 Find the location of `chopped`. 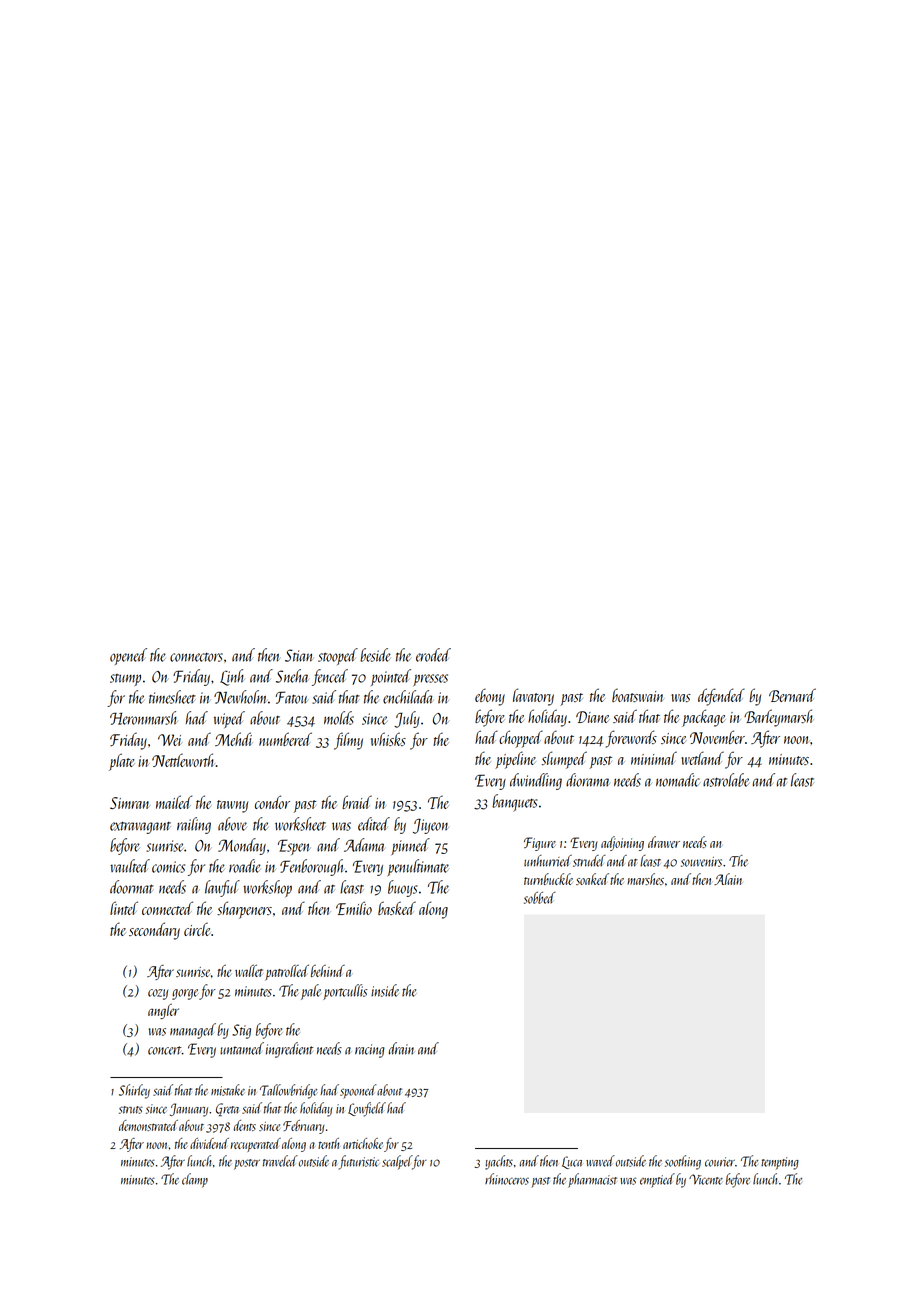

chopped is located at coordinates (521, 739).
